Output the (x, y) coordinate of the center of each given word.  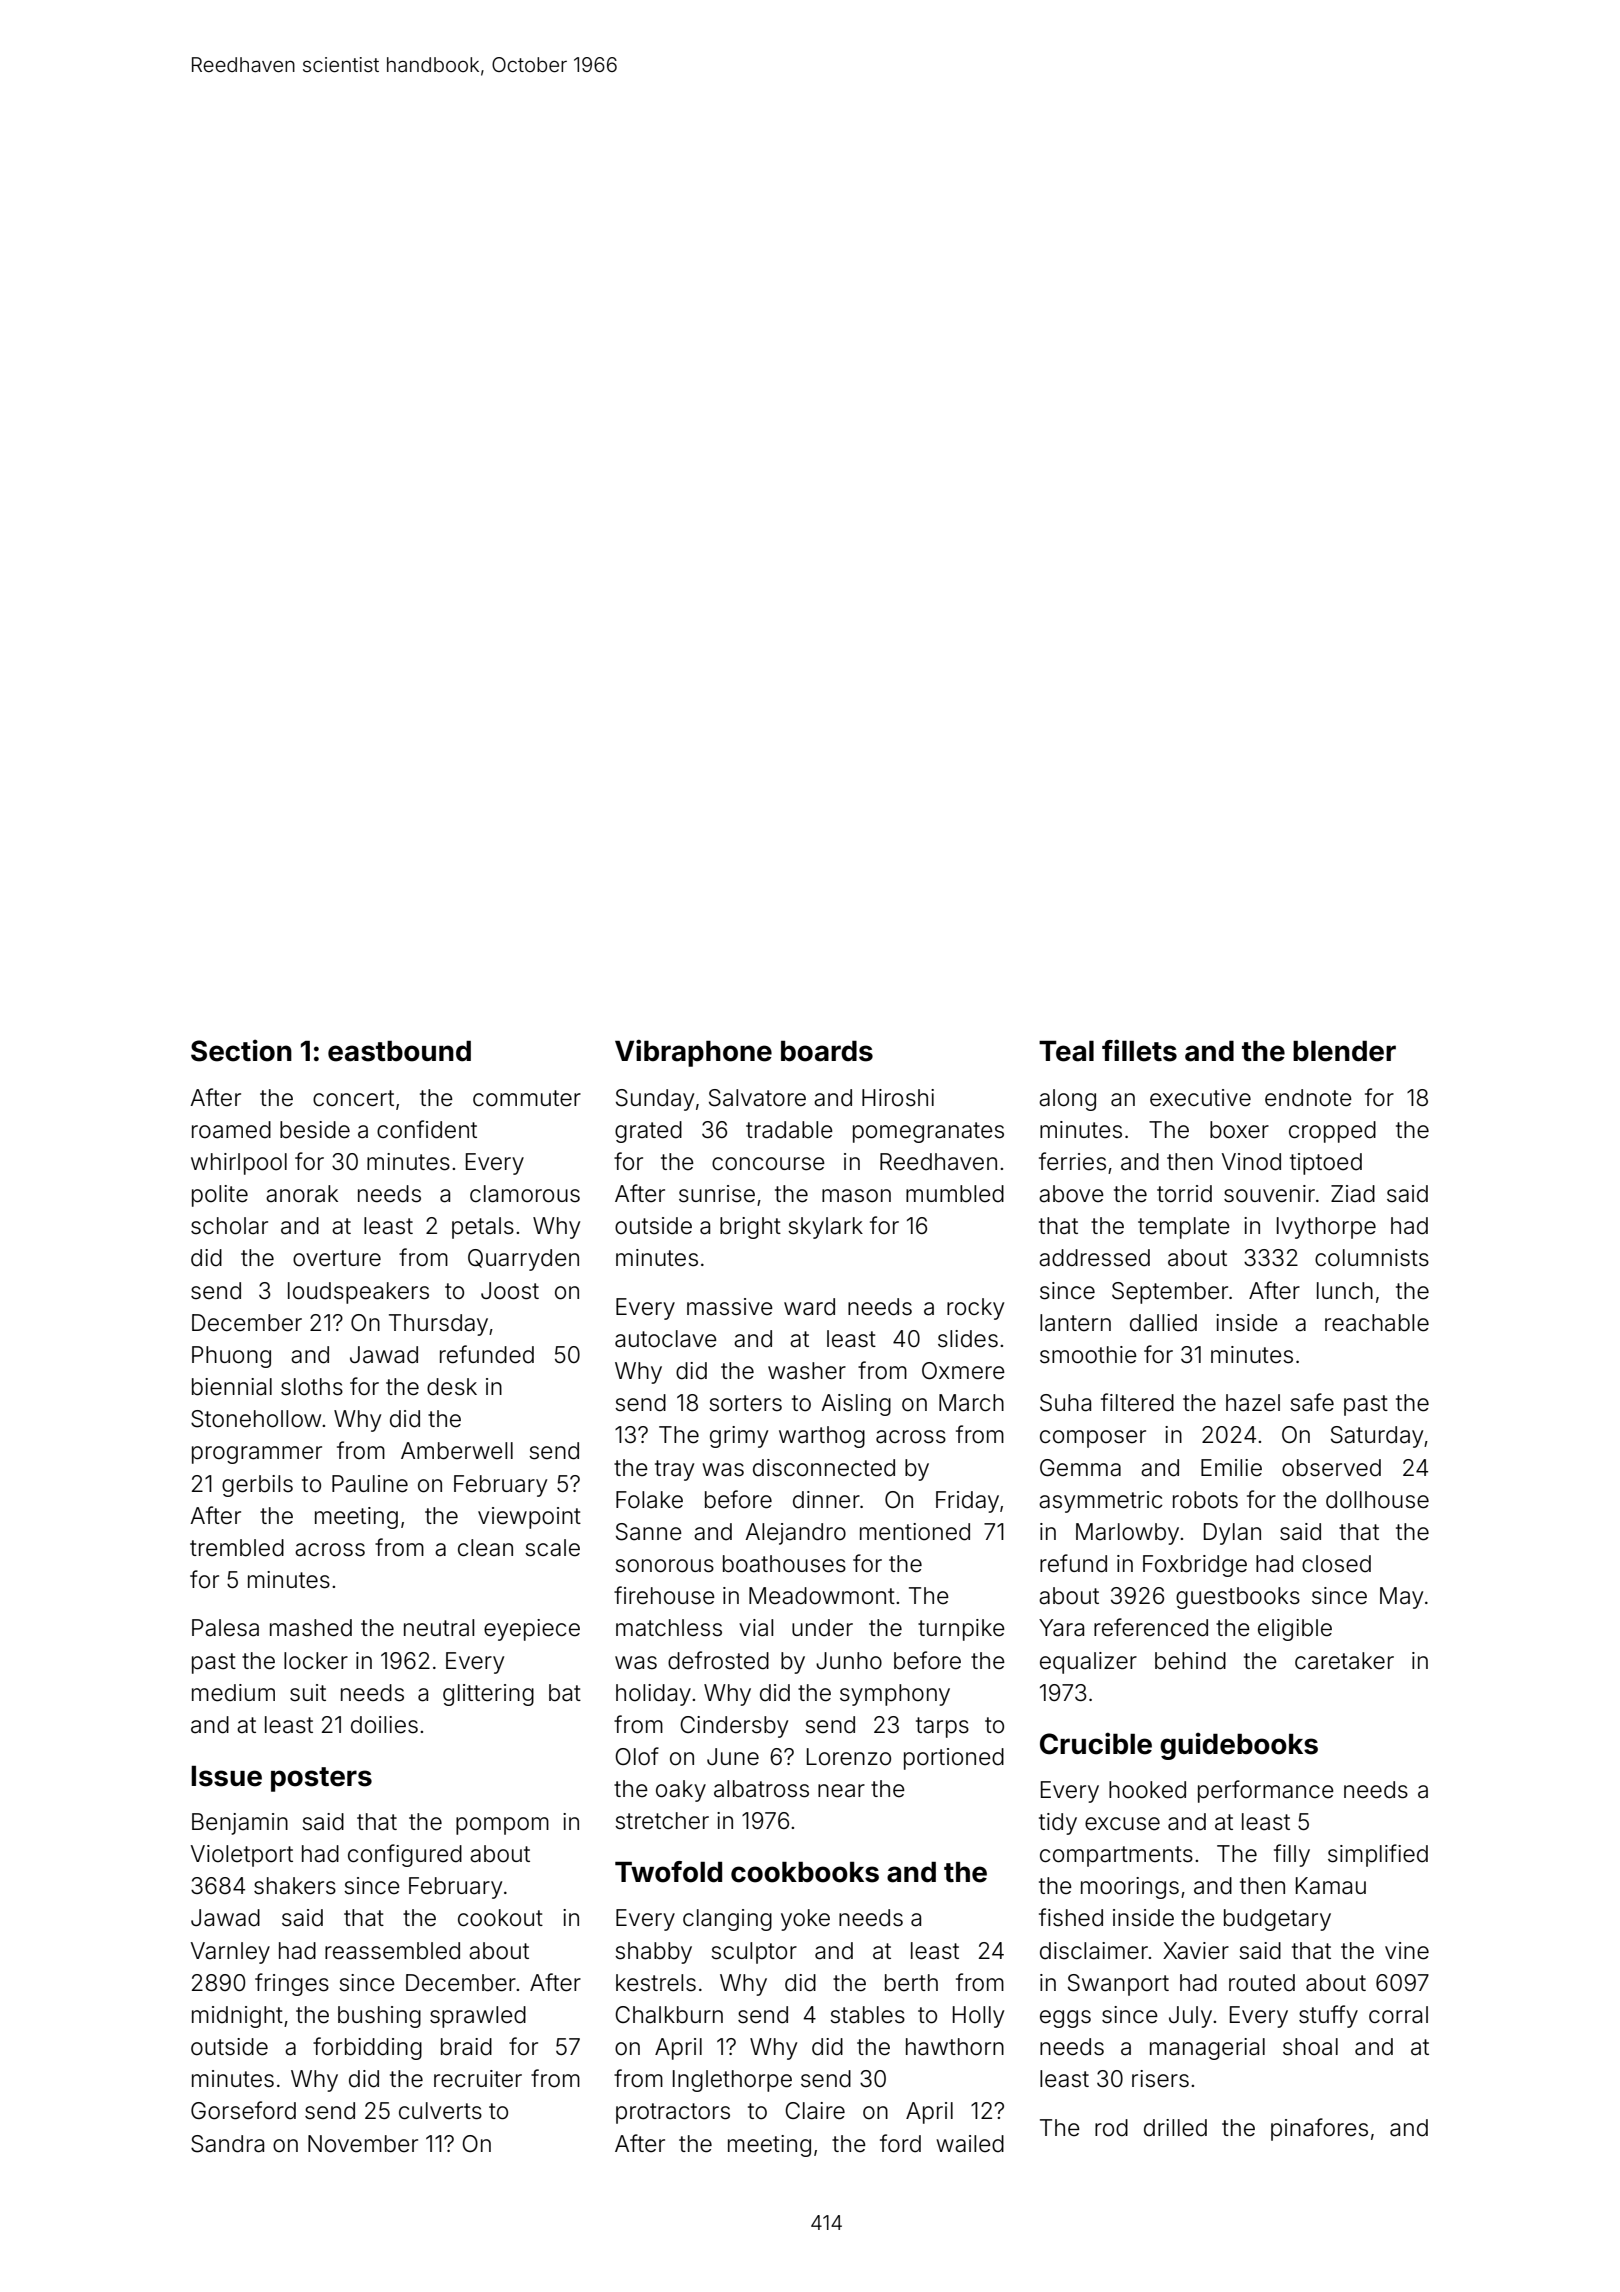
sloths (312, 1387)
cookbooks (805, 1872)
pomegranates (928, 1132)
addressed (1094, 1258)
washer (807, 1371)
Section (241, 1051)
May (1401, 1598)
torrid (1184, 1194)
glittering (488, 1695)
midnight (237, 2017)
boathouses (784, 1564)
